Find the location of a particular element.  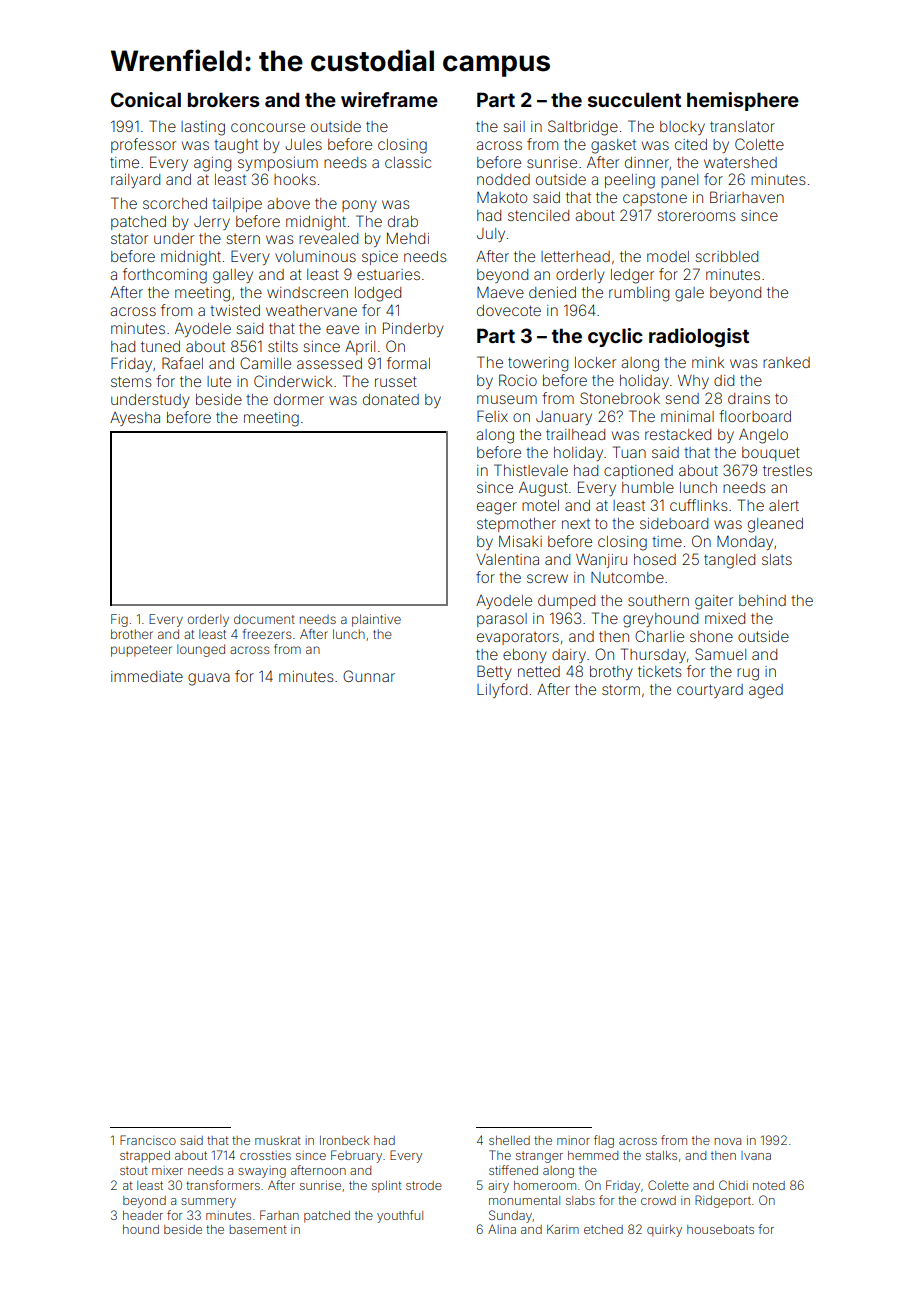

donated is located at coordinates (391, 399).
